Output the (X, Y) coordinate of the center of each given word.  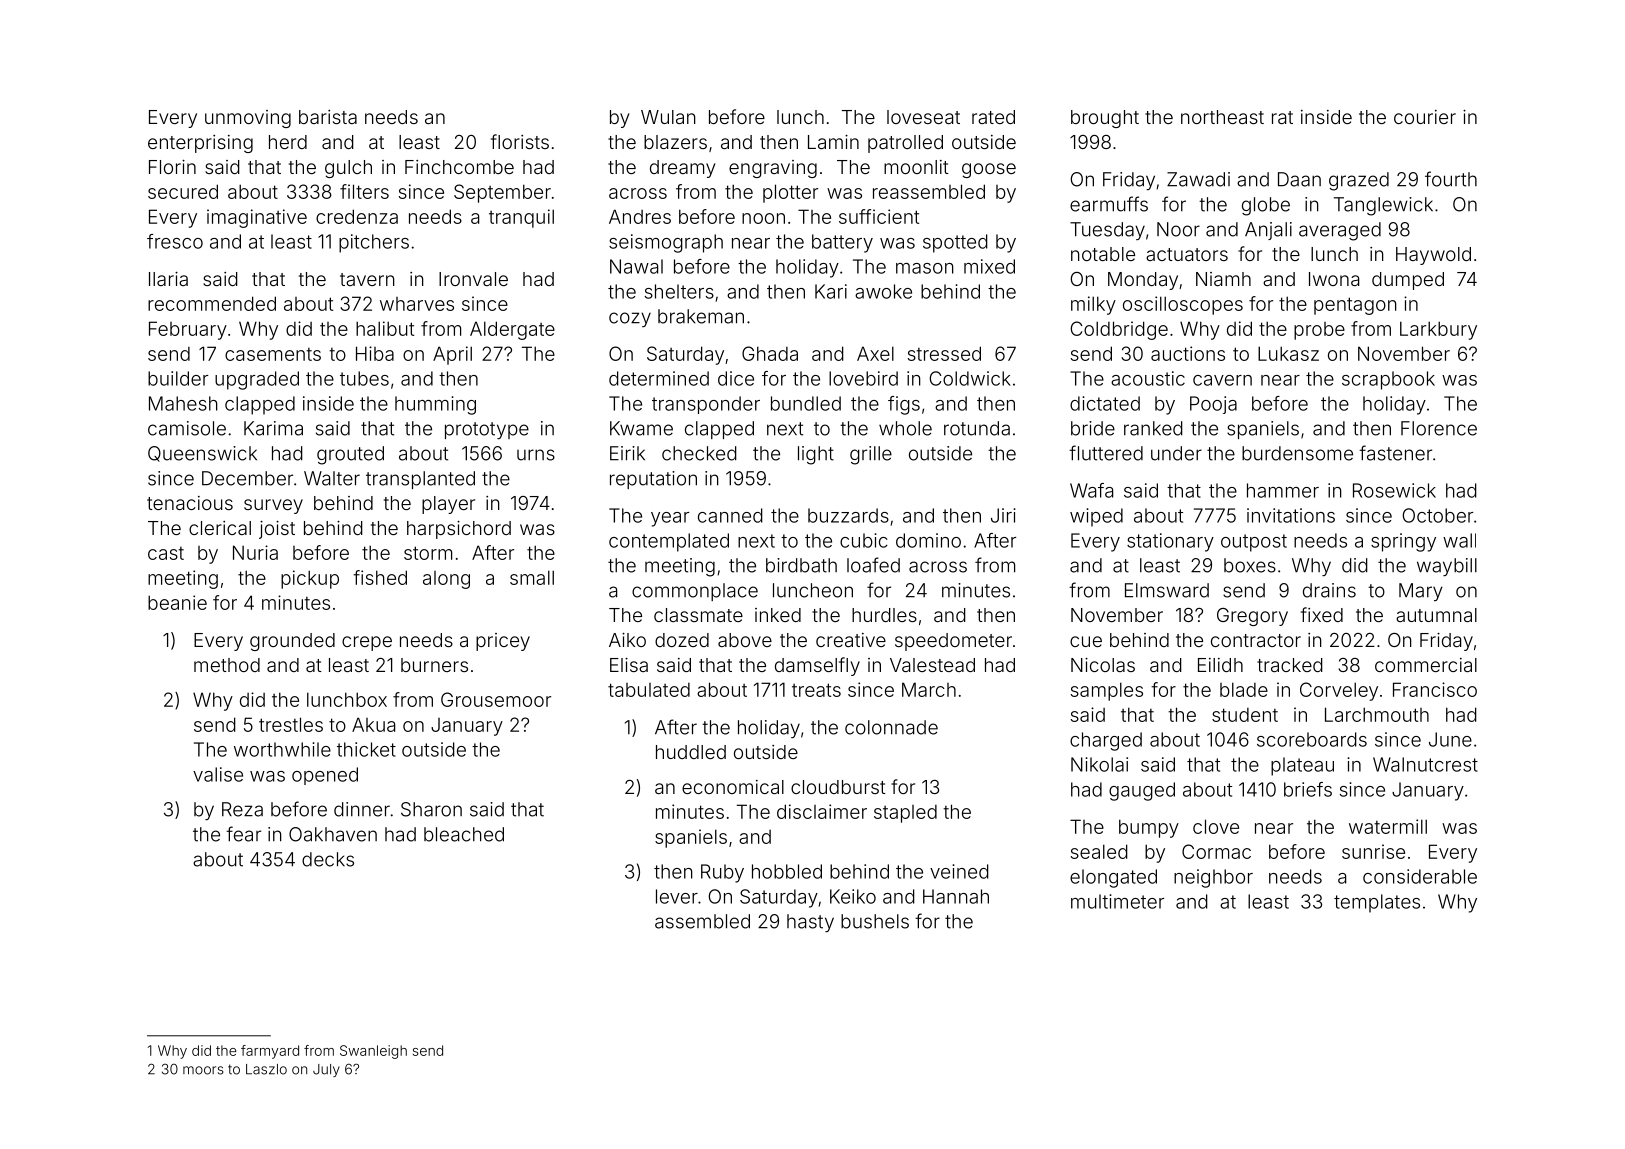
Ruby (722, 873)
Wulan (668, 117)
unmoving (248, 119)
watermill (1388, 826)
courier (1425, 117)
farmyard (270, 1052)
